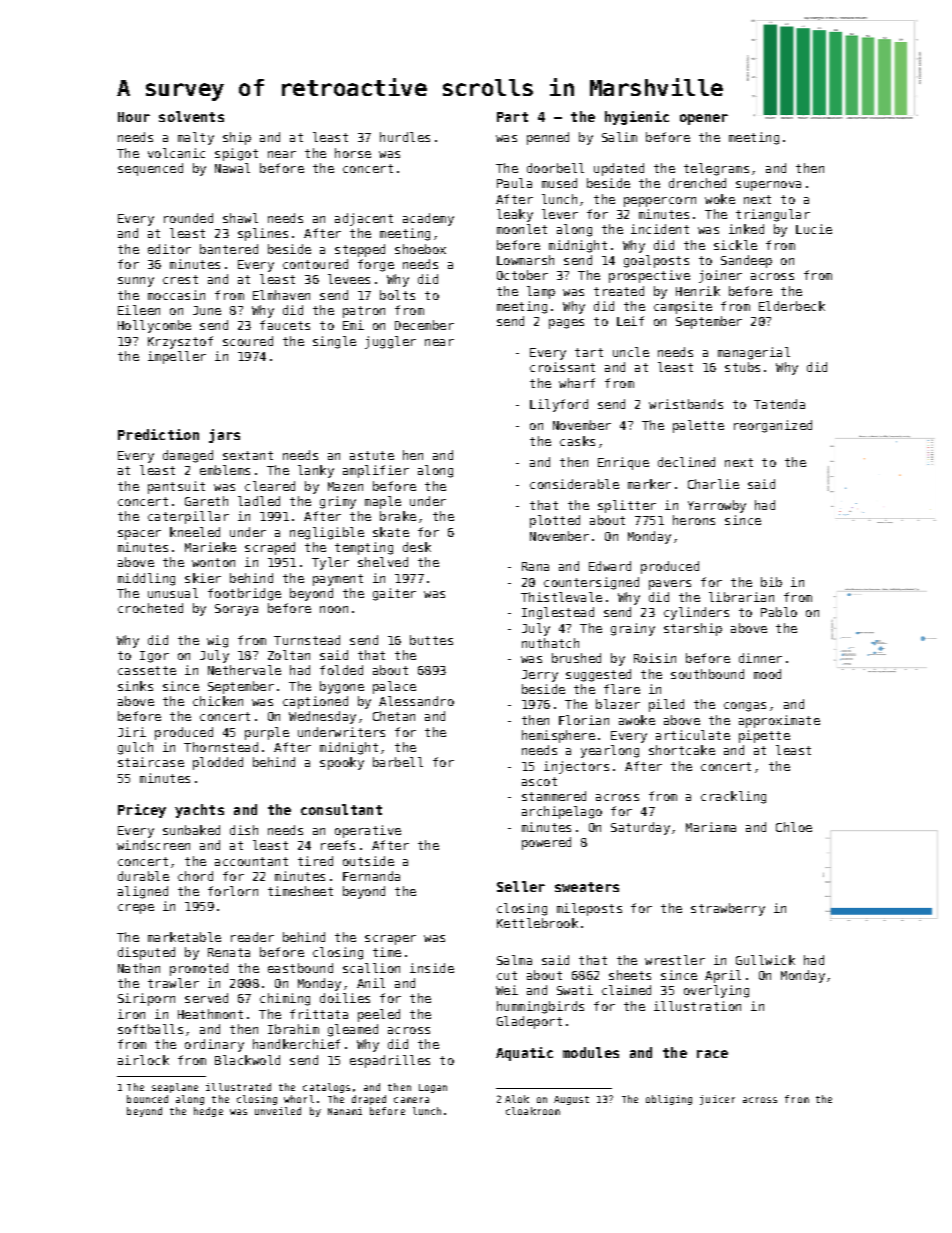  What do you see at coordinates (154, 657) in the screenshot?
I see `Igor` at bounding box center [154, 657].
